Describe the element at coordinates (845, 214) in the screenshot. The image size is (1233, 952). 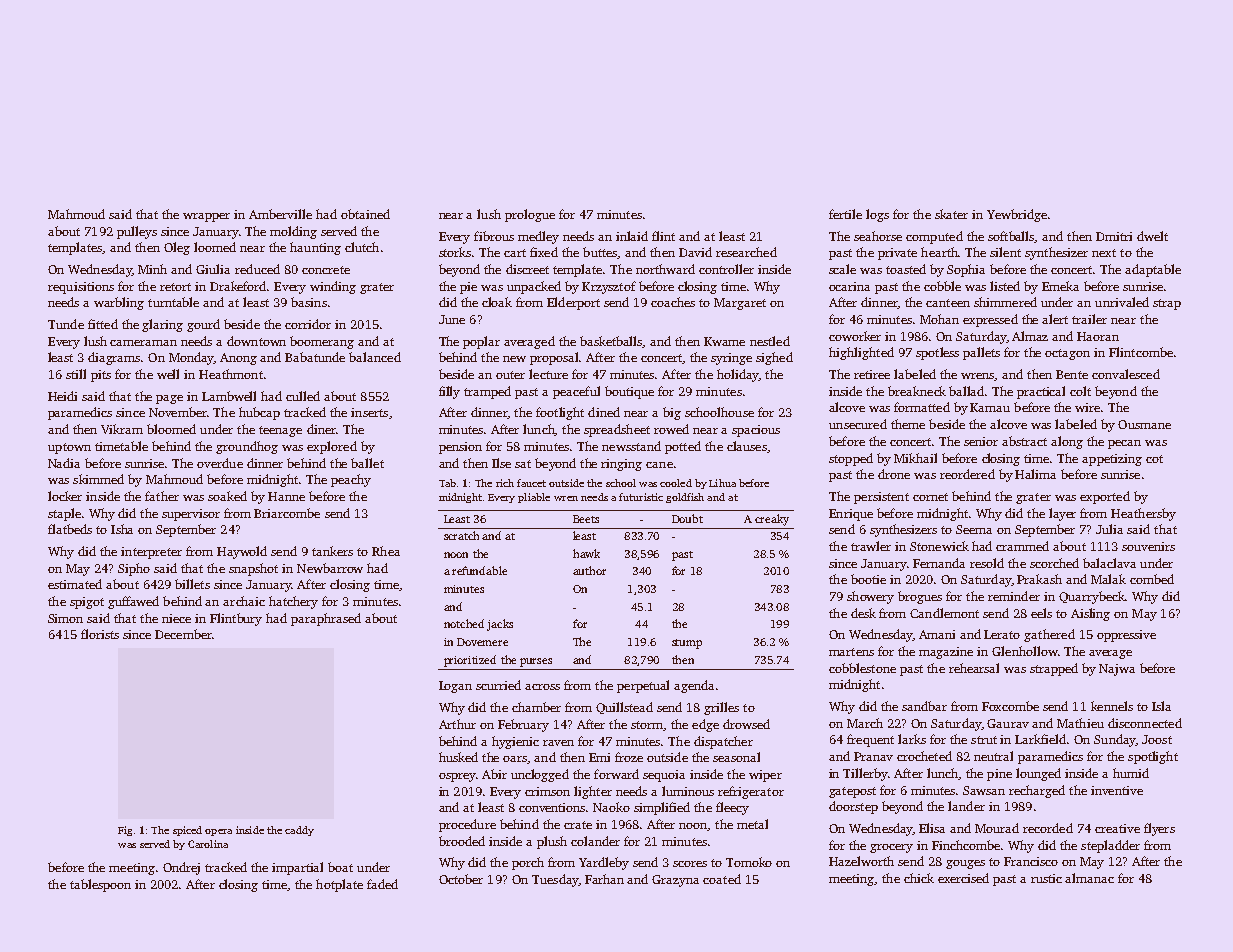
I see `fertile` at that location.
